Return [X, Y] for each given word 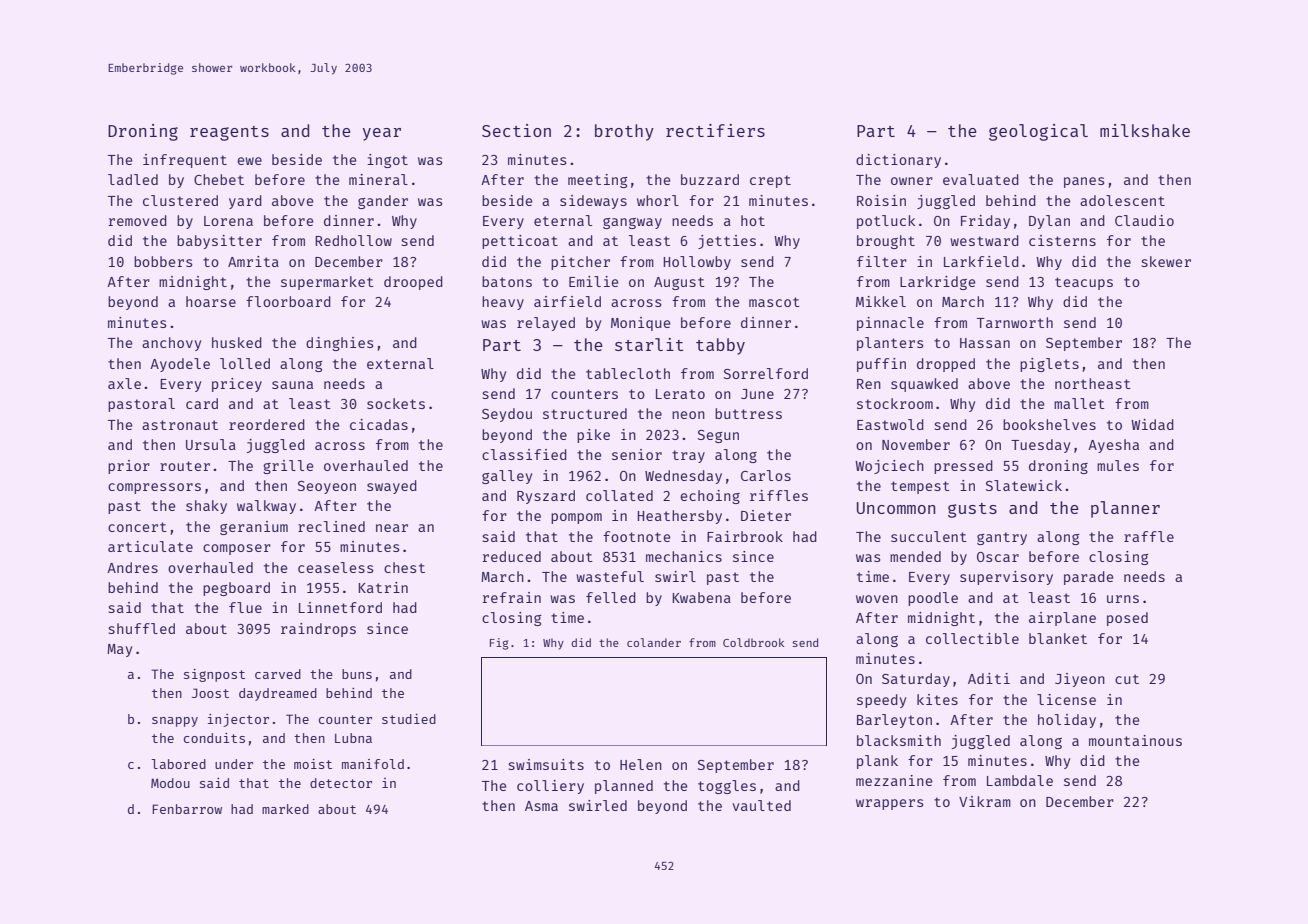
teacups [1084, 283]
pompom [576, 518]
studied [409, 719]
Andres [132, 567]
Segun [718, 436]
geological [1038, 132]
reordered [267, 424]
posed [1127, 619]
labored [178, 764]
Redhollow [353, 240]
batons [507, 281]
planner [1125, 509]
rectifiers [715, 130]
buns [357, 674]
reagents [229, 133]
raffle [1149, 536]
